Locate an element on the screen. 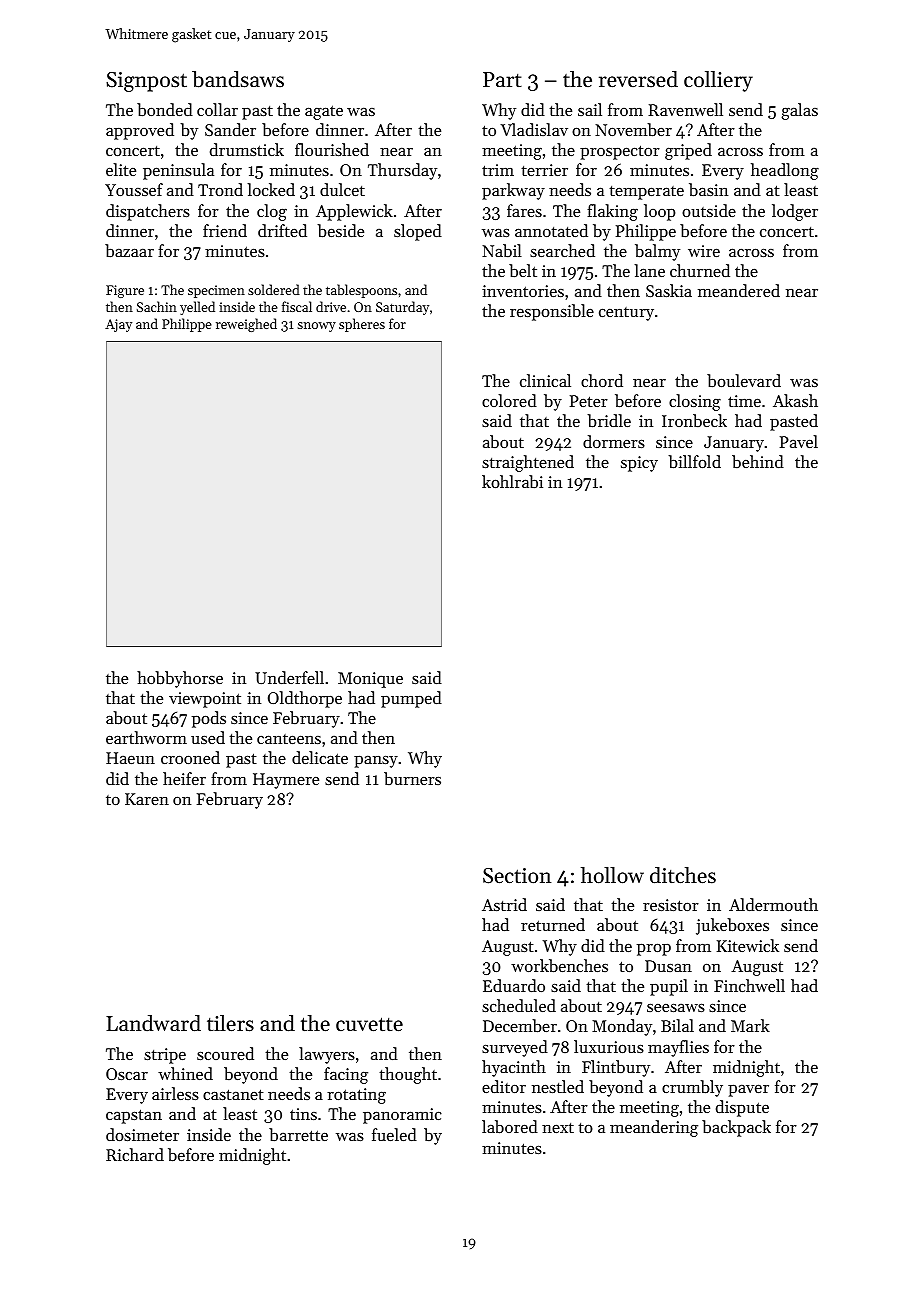  Saturday is located at coordinates (402, 308).
